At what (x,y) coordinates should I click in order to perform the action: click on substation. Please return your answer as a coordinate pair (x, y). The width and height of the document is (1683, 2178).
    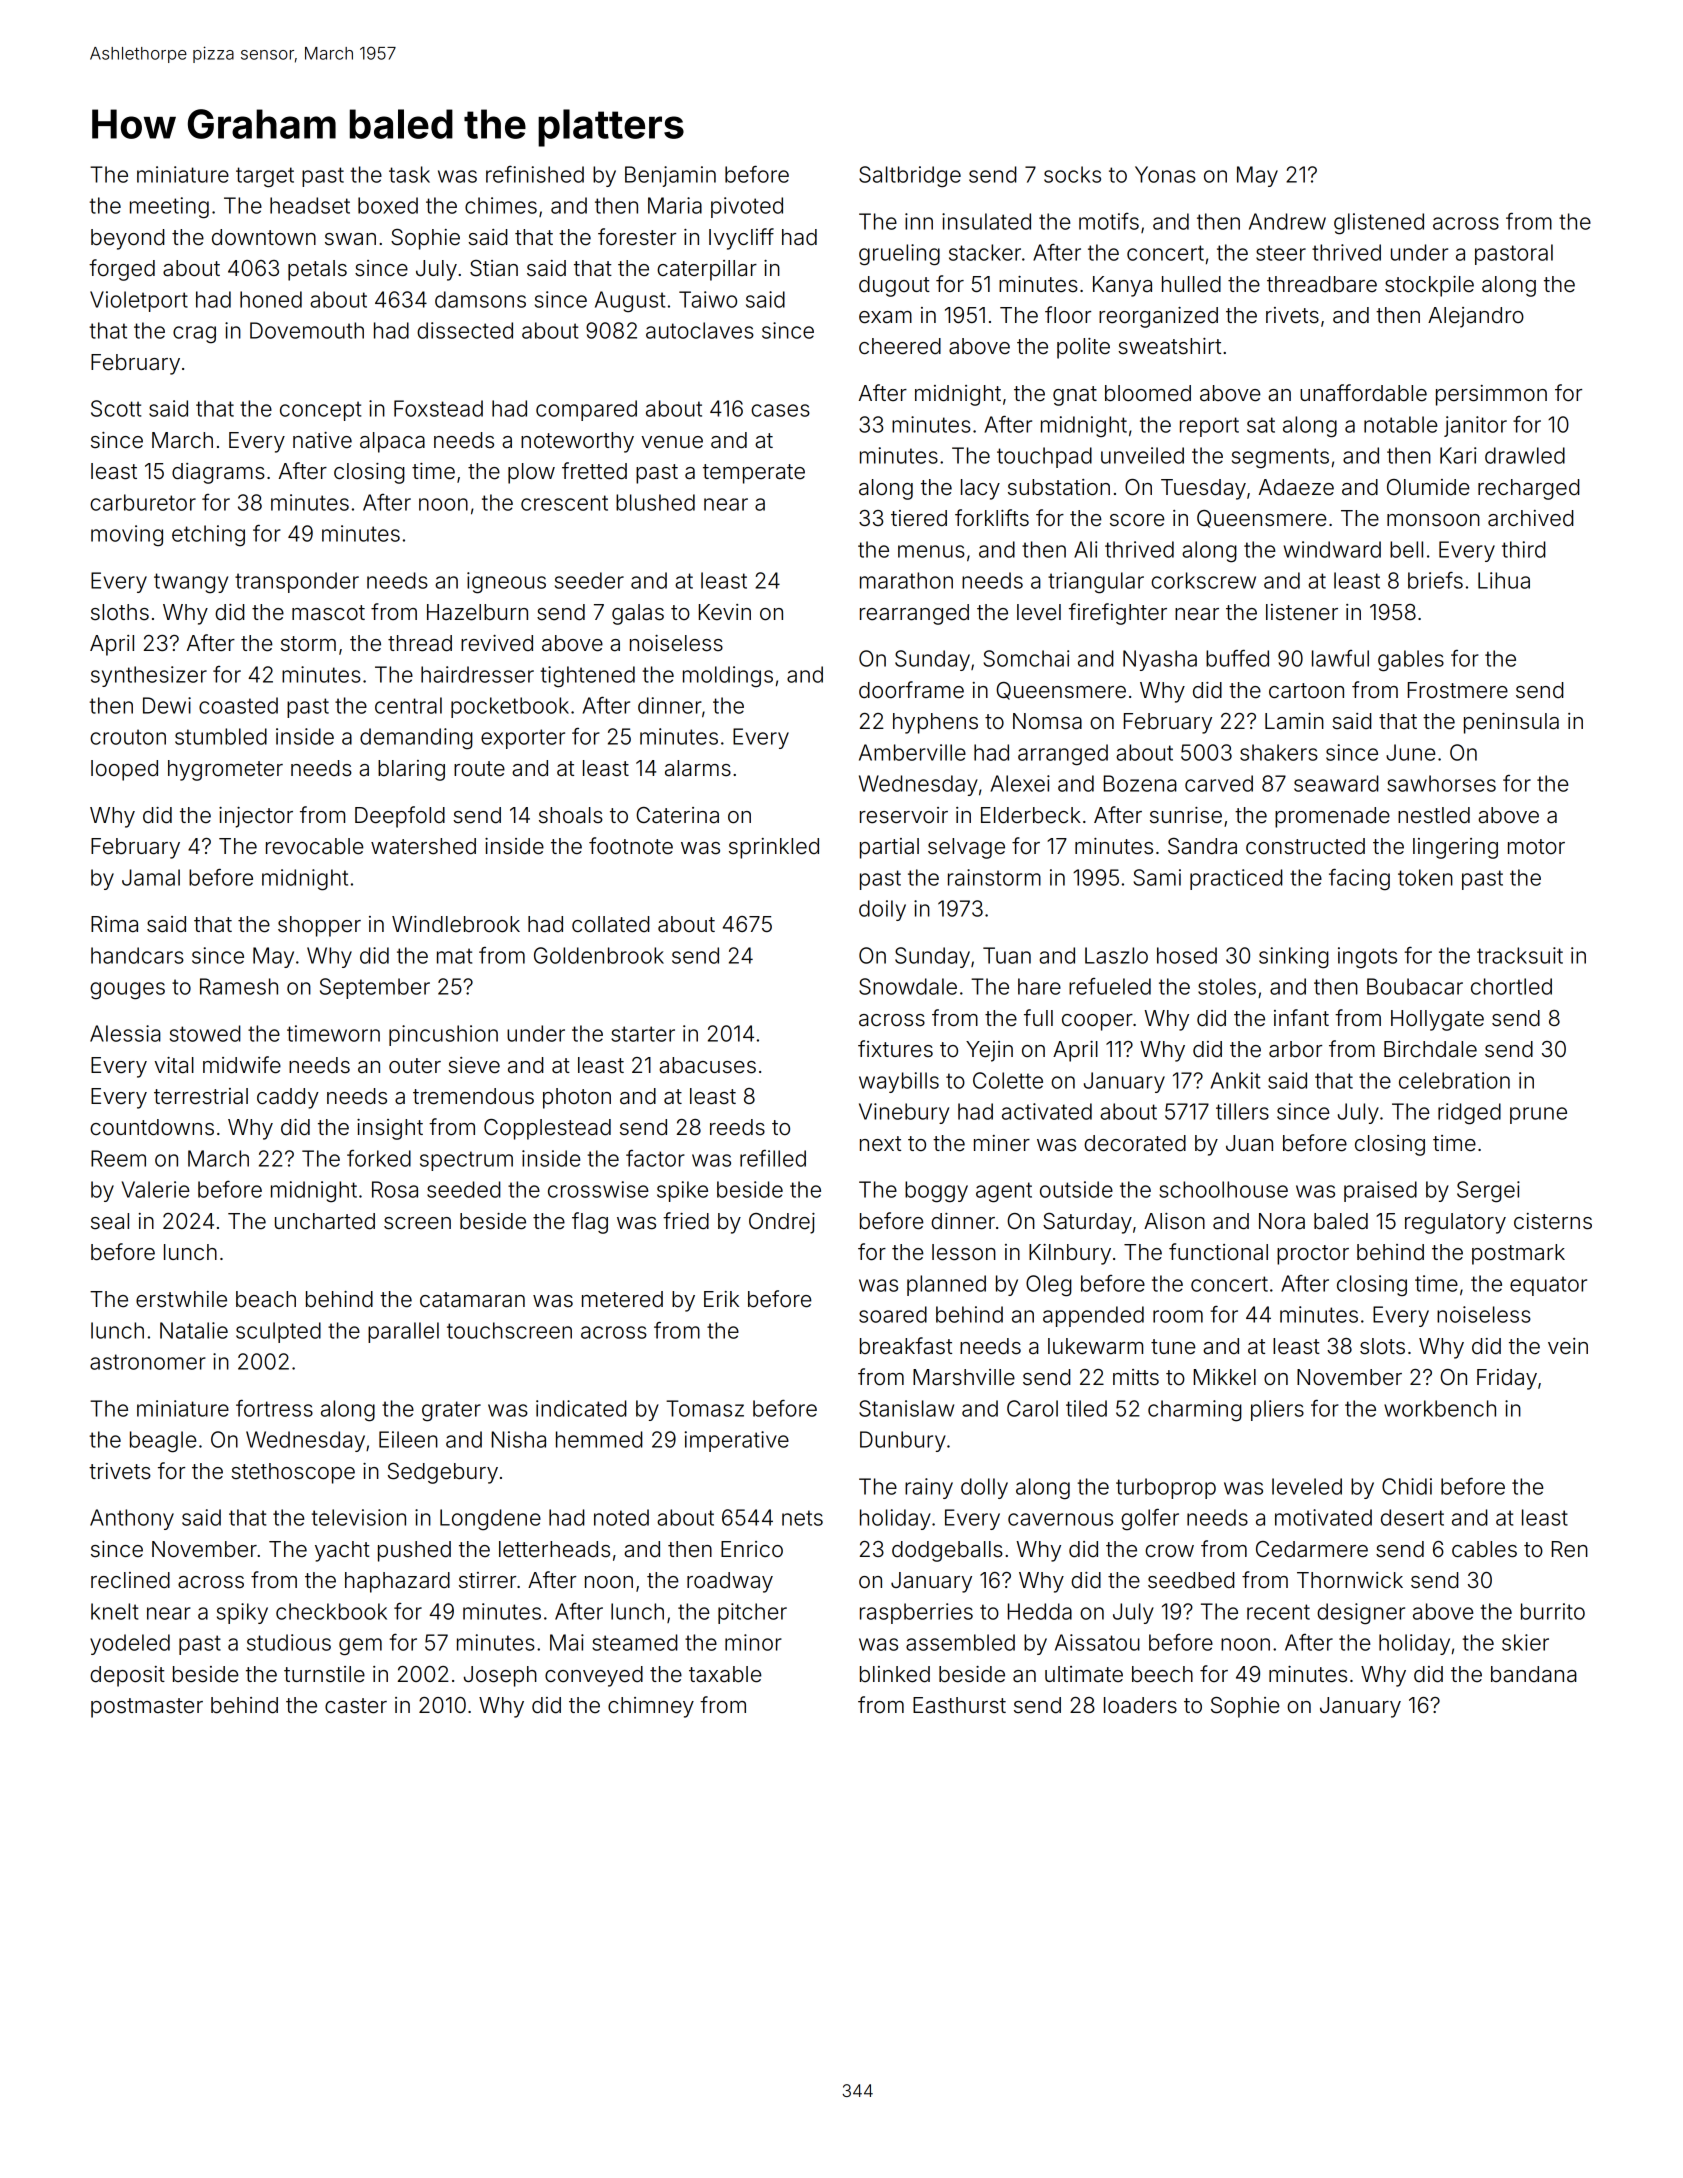
    Looking at the image, I should click on (1059, 487).
